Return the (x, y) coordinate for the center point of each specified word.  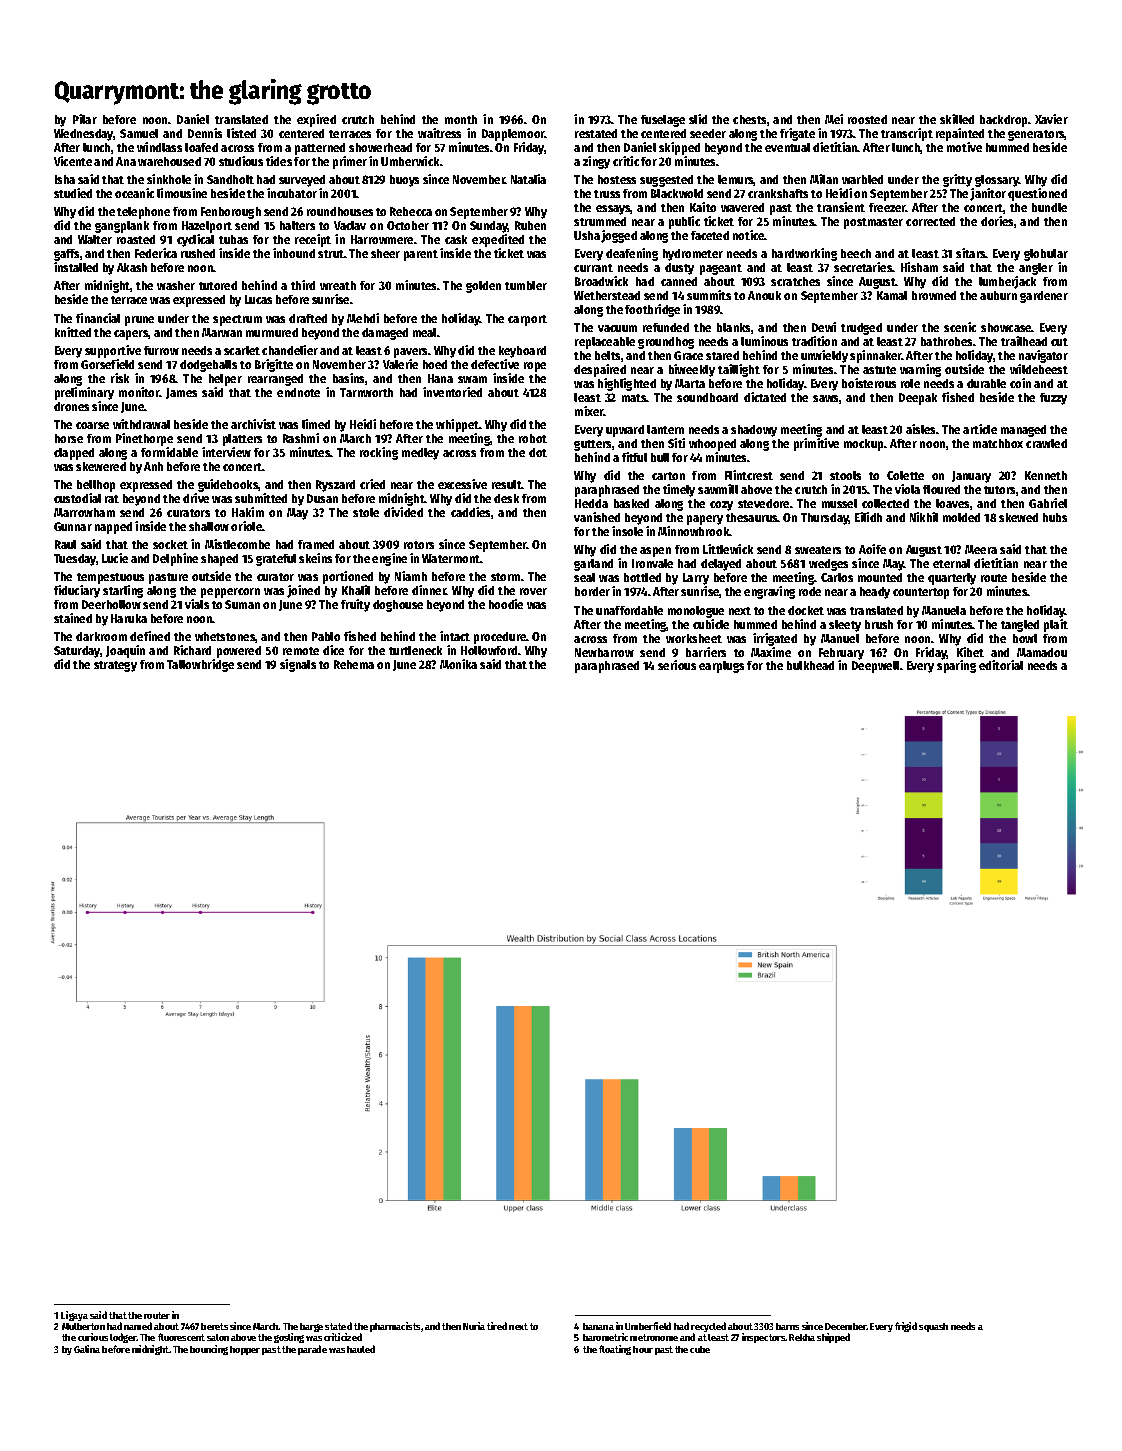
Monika (458, 664)
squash (933, 1327)
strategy (115, 666)
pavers (410, 353)
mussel (839, 503)
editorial (1001, 665)
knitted (73, 332)
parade (312, 1350)
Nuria (474, 1326)
